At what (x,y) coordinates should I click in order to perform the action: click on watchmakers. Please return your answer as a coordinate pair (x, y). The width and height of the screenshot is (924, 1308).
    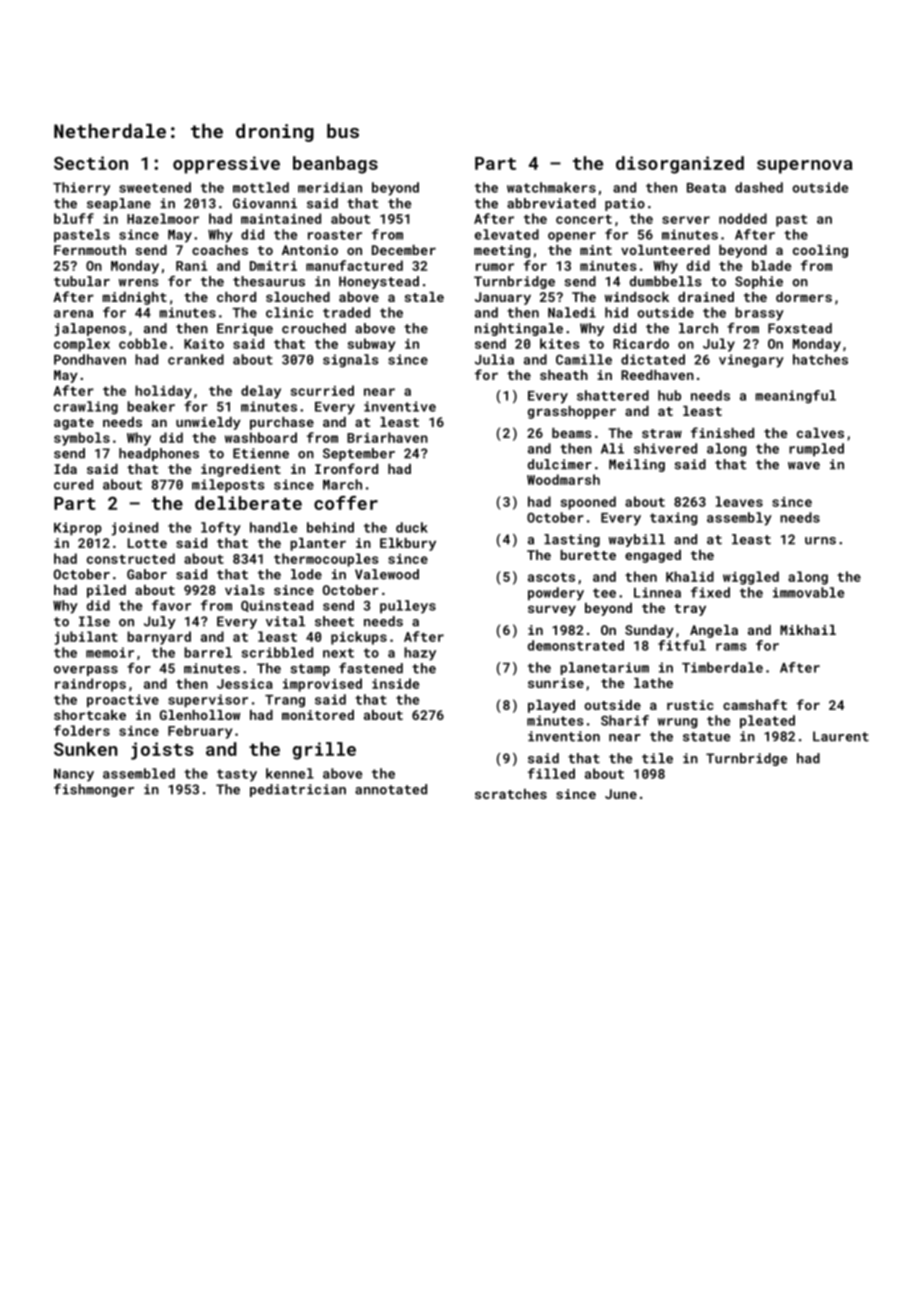
    Looking at the image, I should click on (551, 187).
